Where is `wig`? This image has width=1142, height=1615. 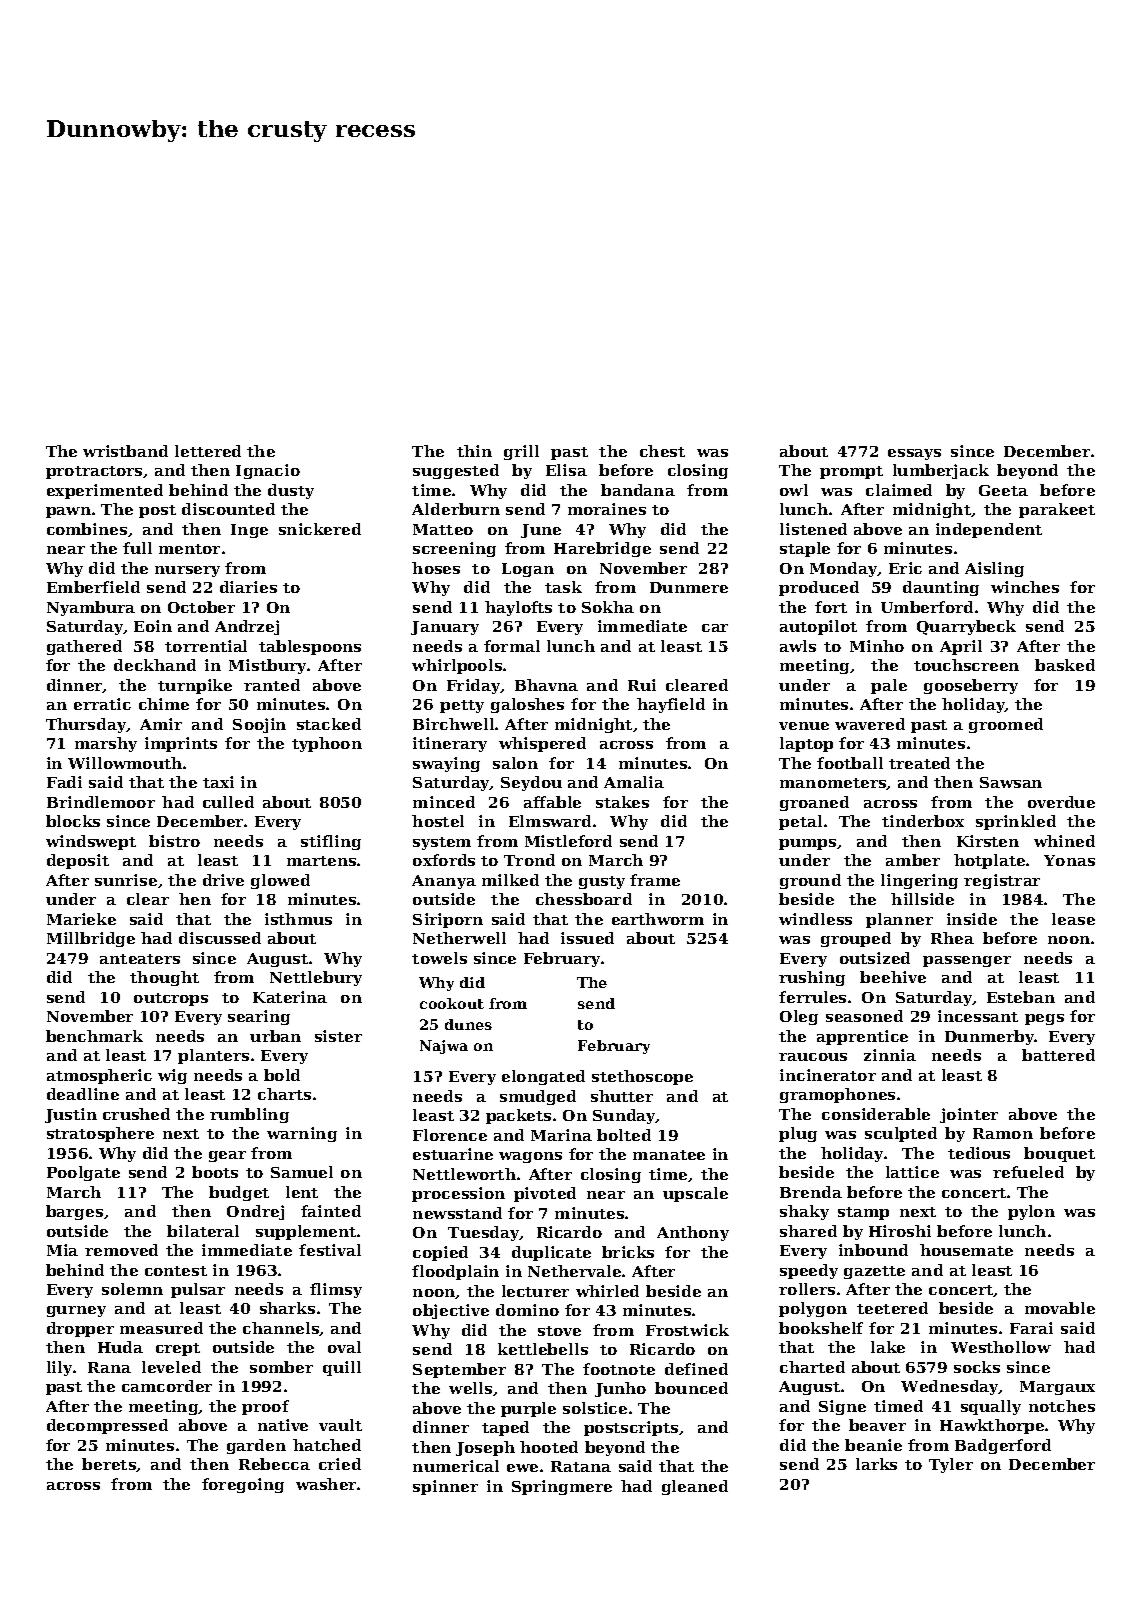 wig is located at coordinates (172, 1076).
